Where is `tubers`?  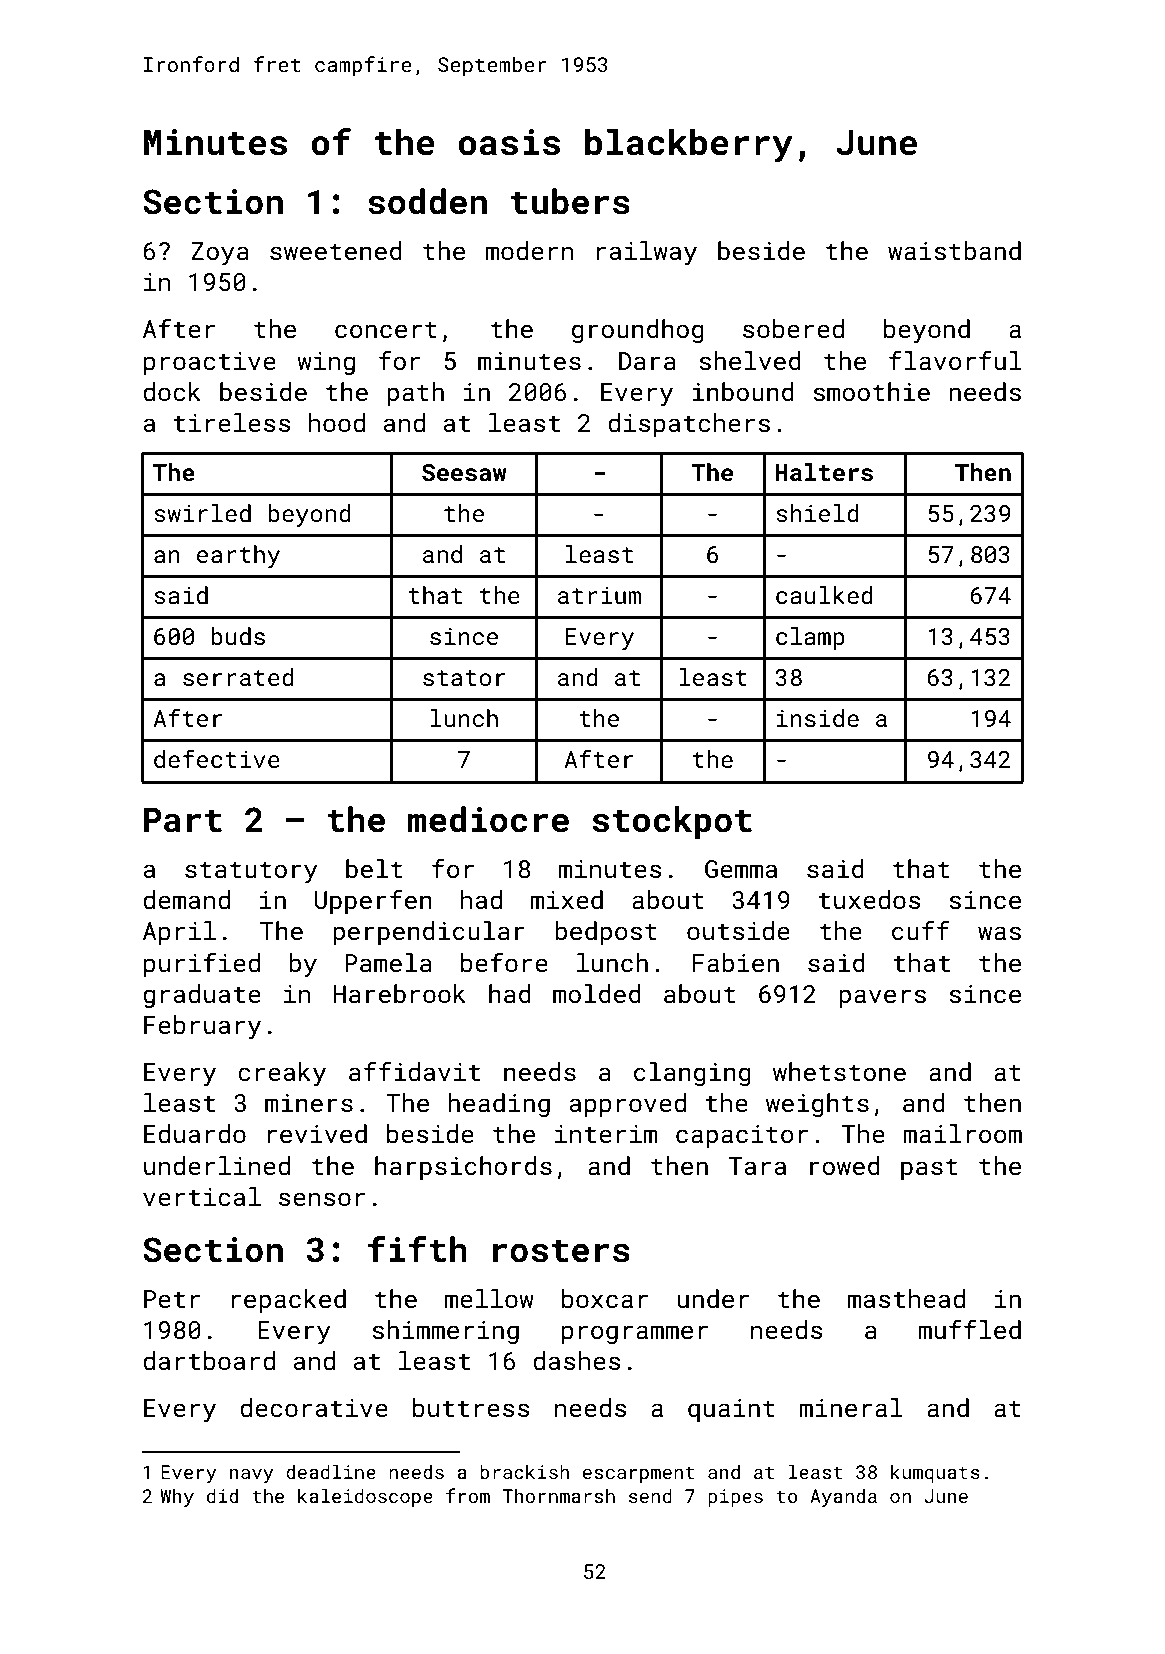
tubers is located at coordinates (570, 201).
